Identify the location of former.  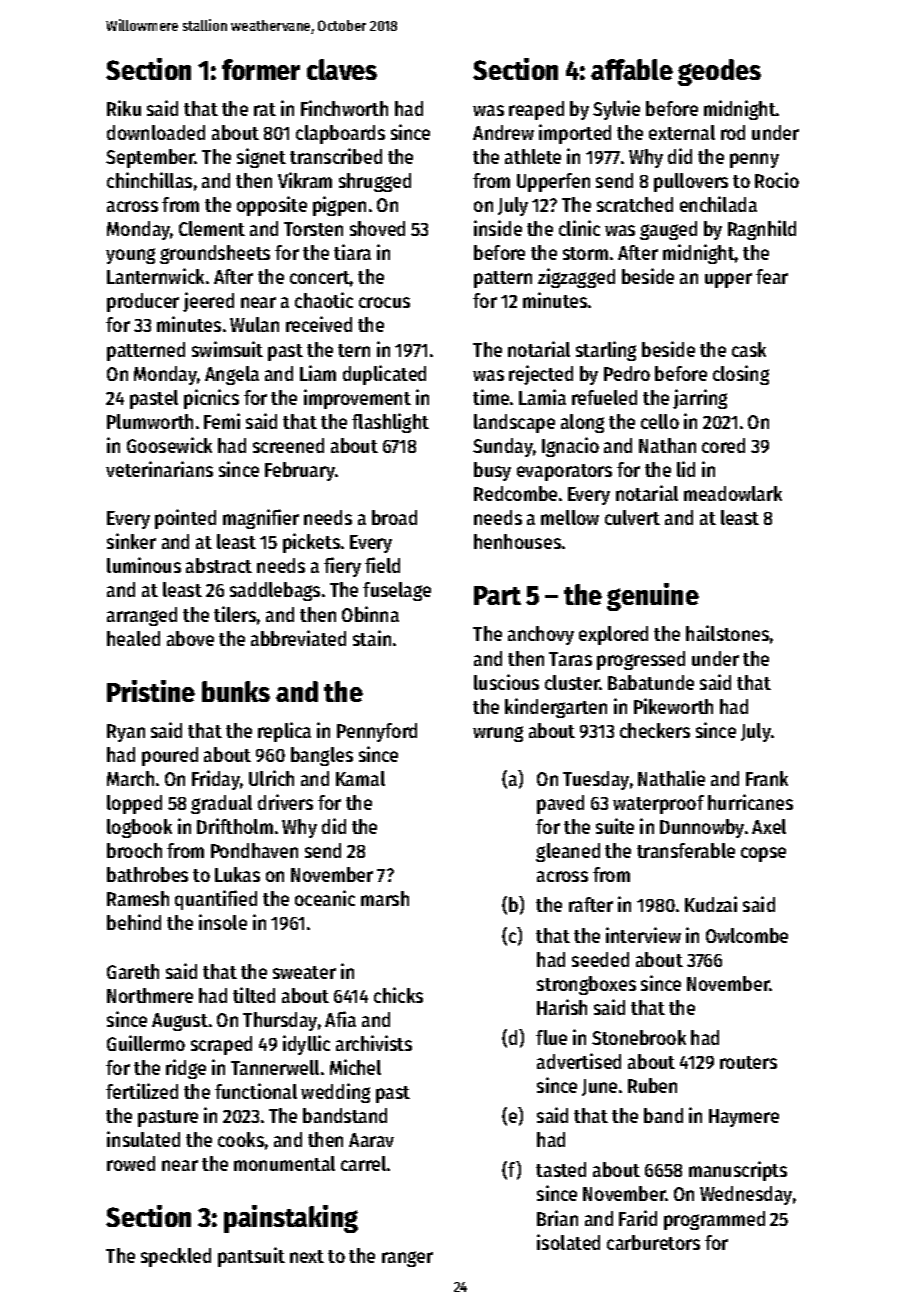
(261, 69).
